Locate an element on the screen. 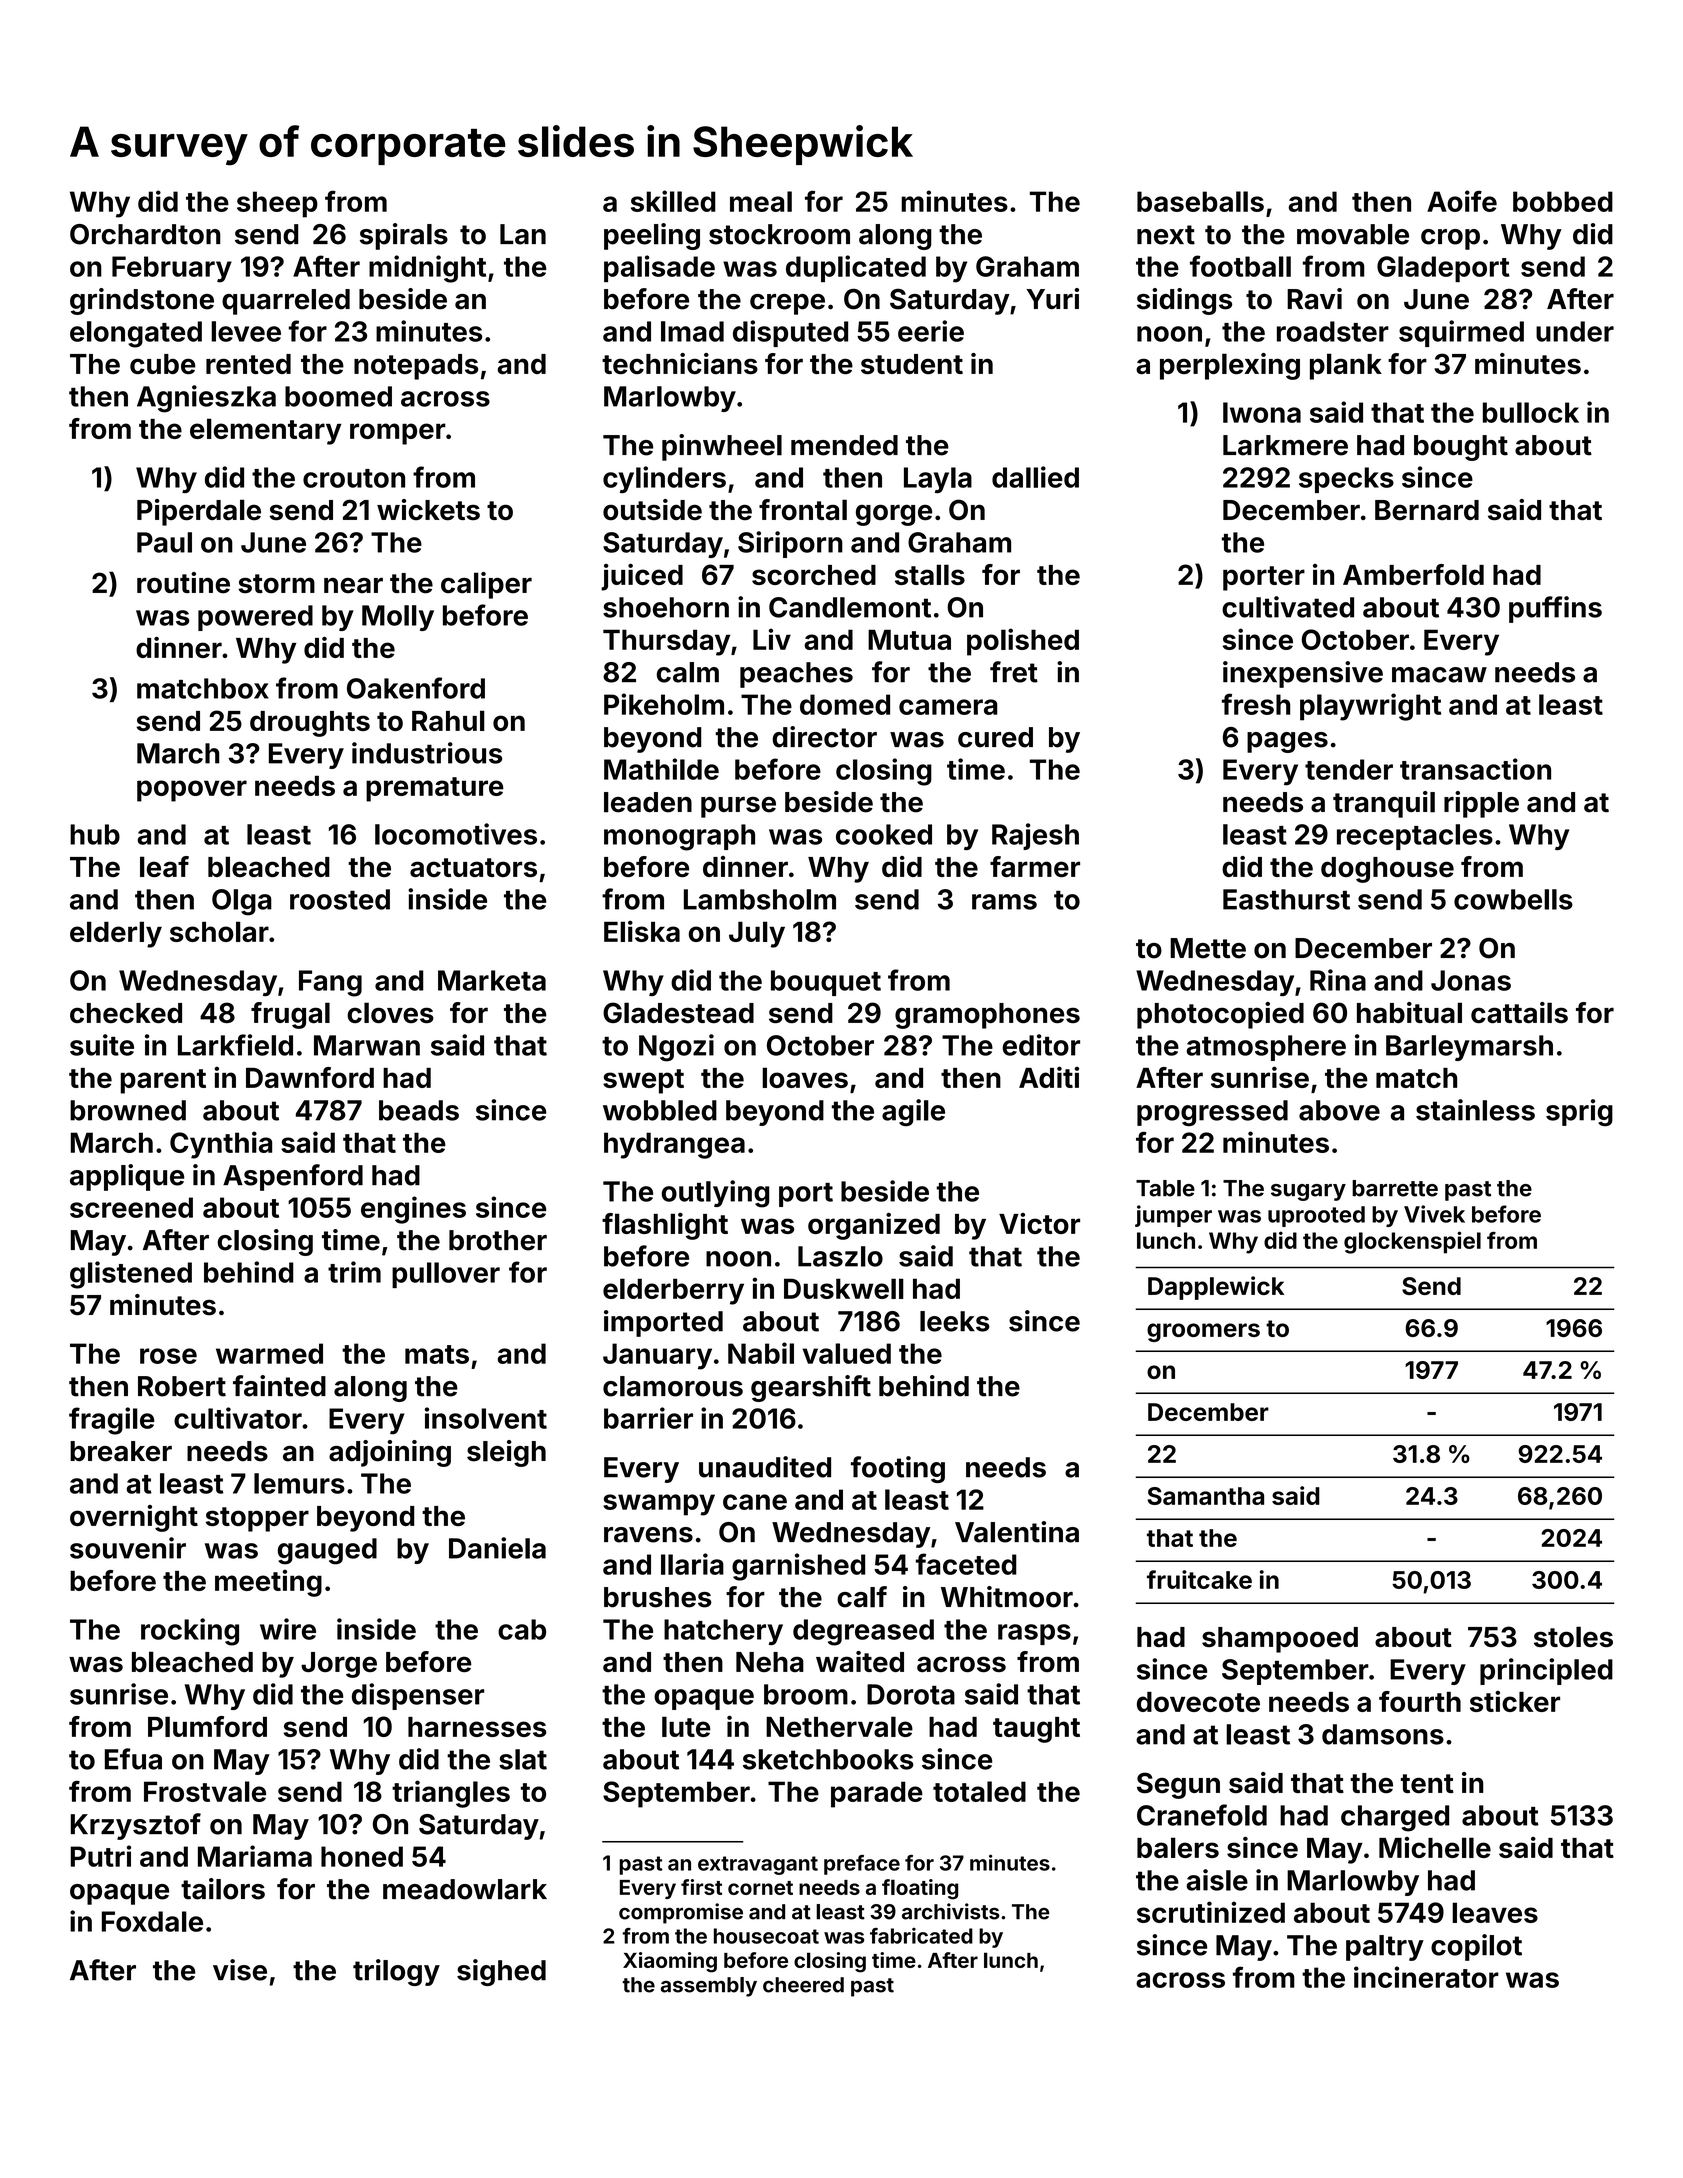  dispenser is located at coordinates (418, 1696).
